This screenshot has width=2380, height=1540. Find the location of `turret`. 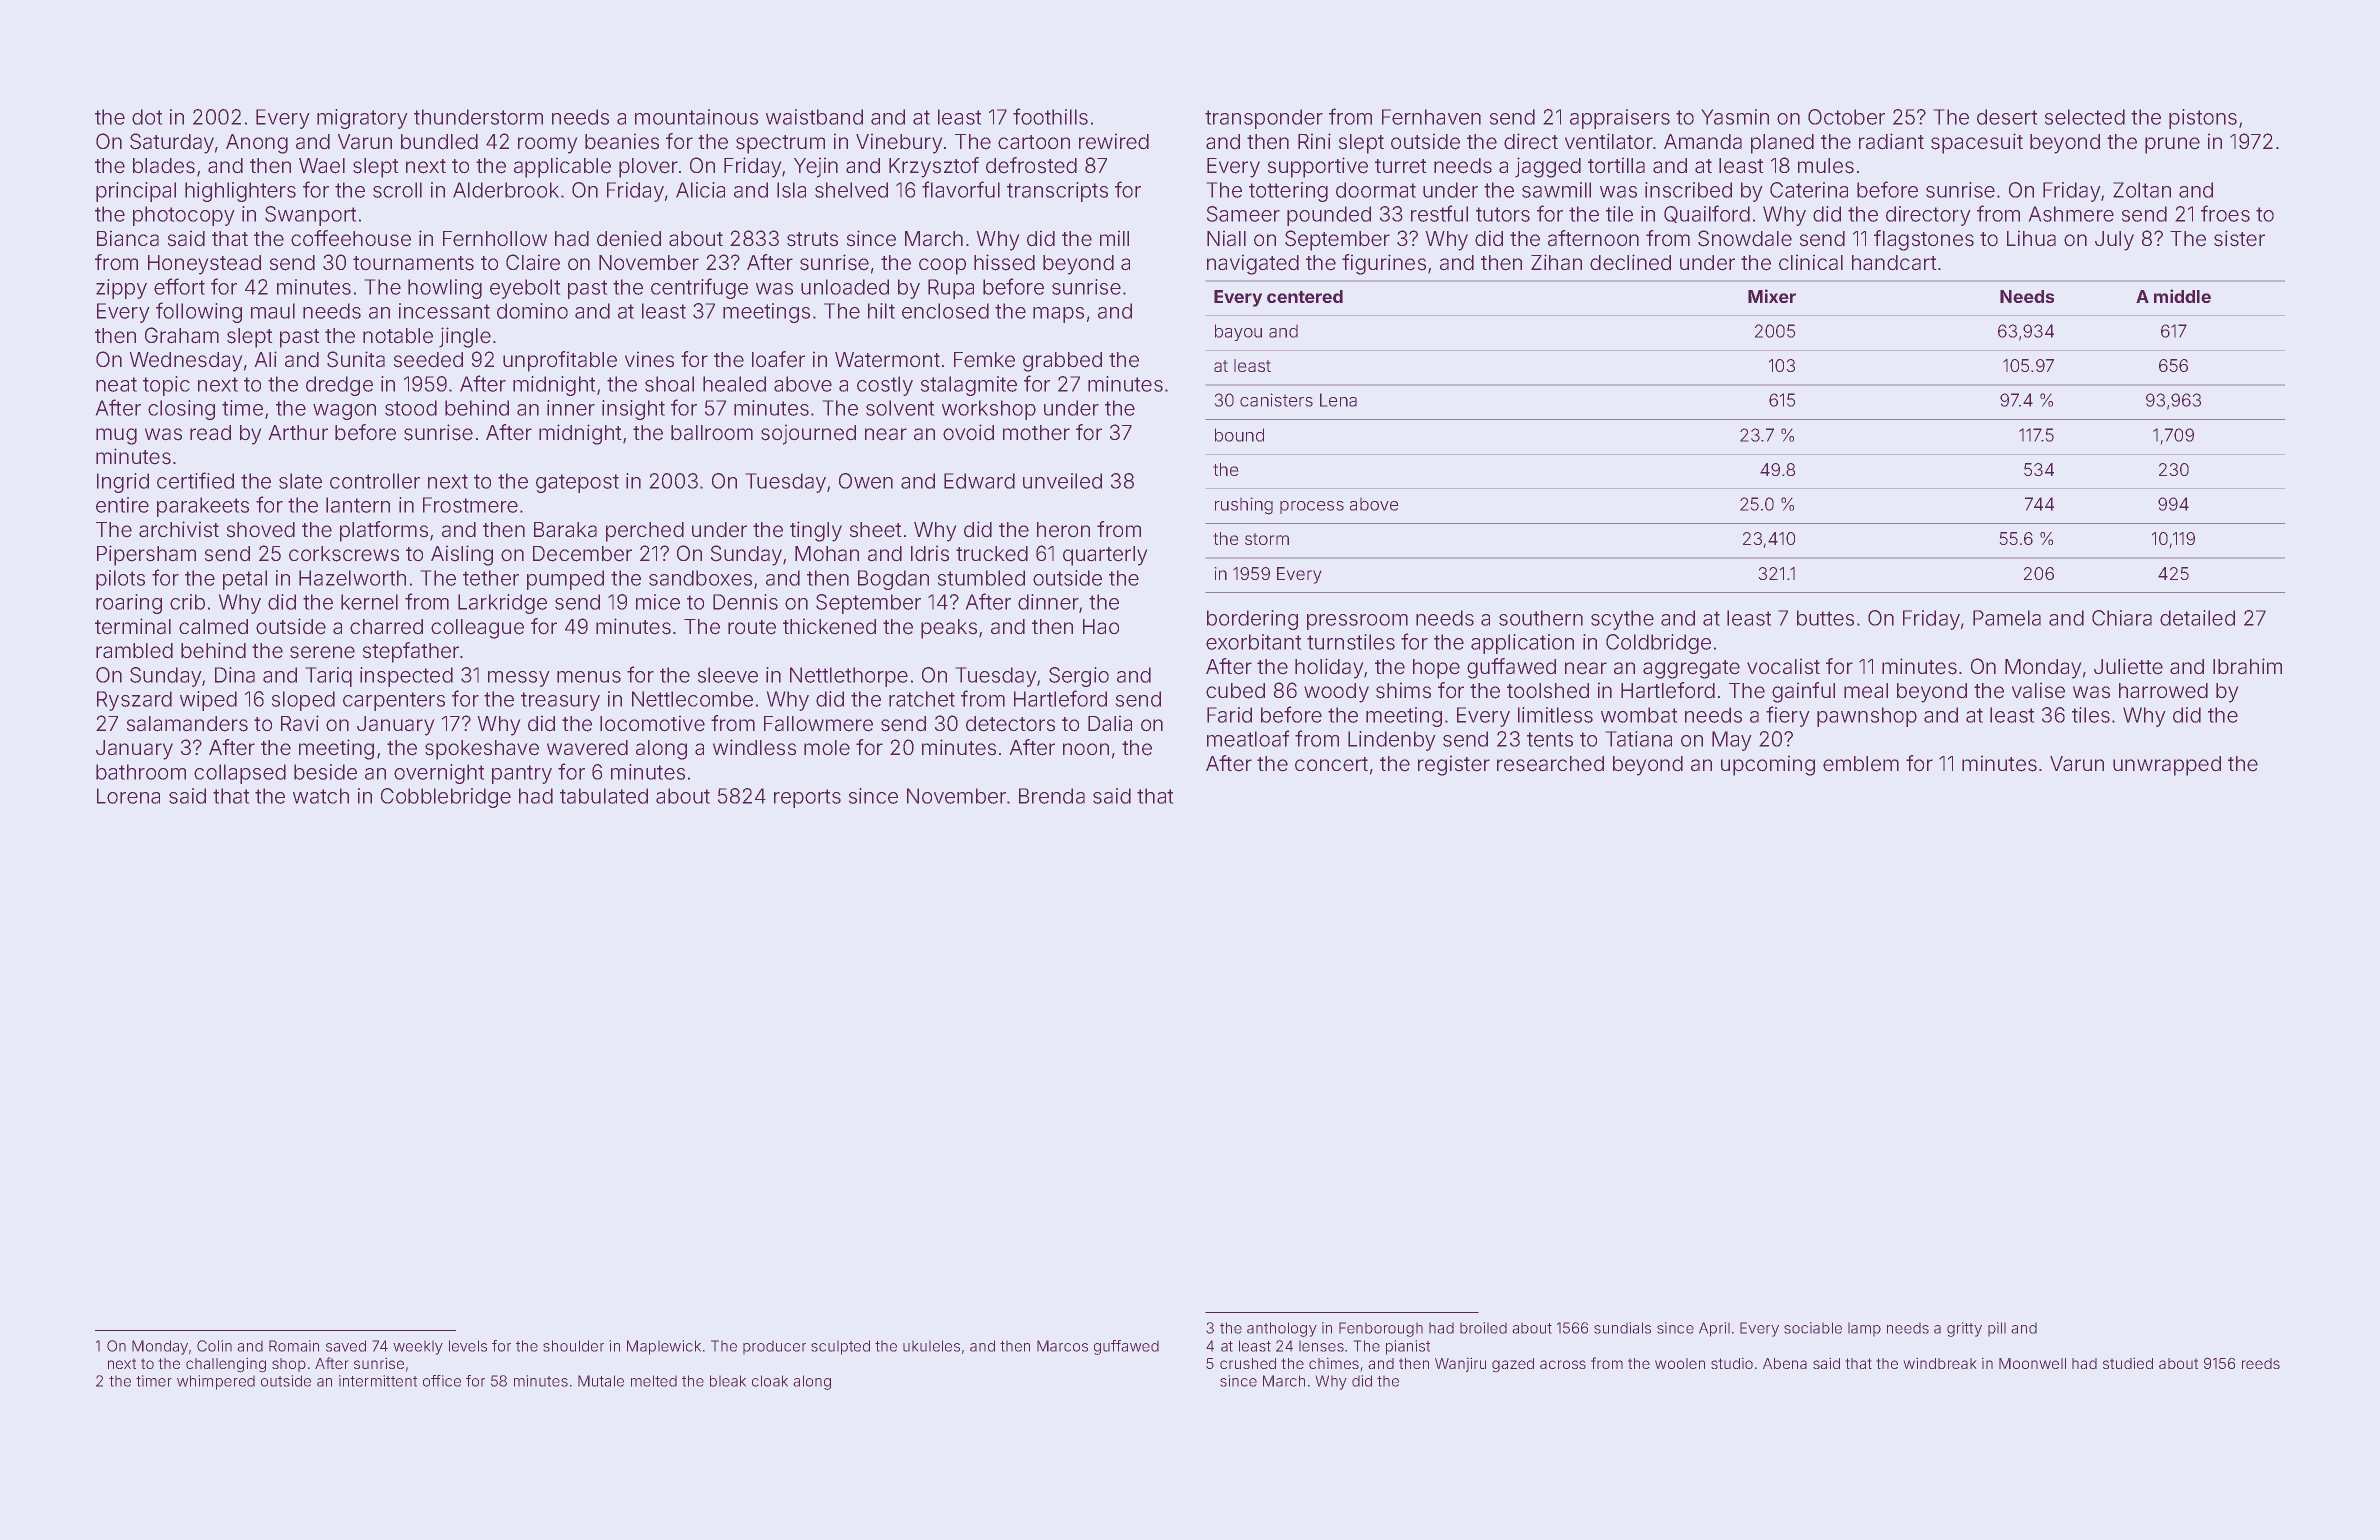

turret is located at coordinates (1400, 166).
